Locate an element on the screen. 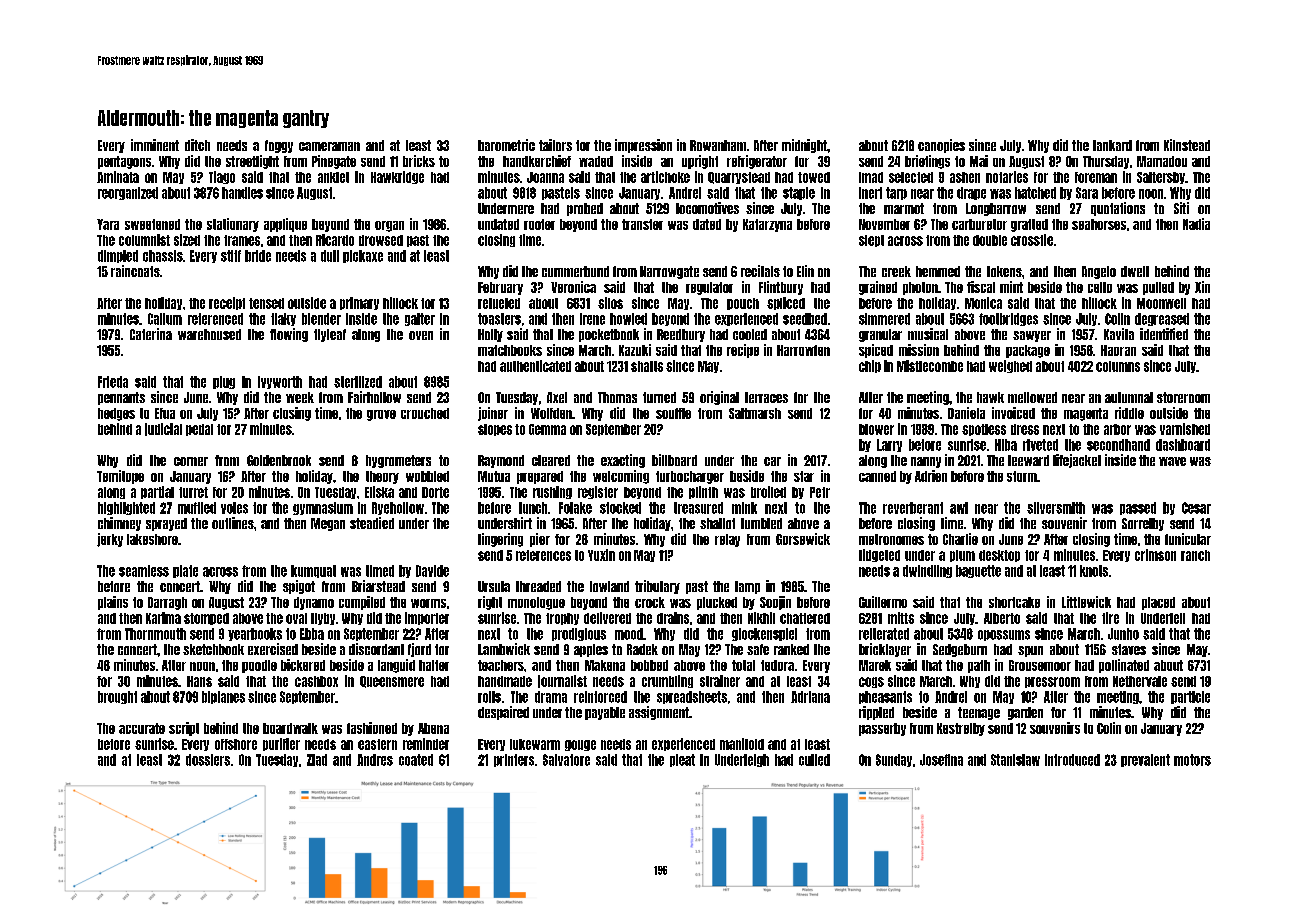 This screenshot has height=924, width=1308. dossiers is located at coordinates (208, 760).
